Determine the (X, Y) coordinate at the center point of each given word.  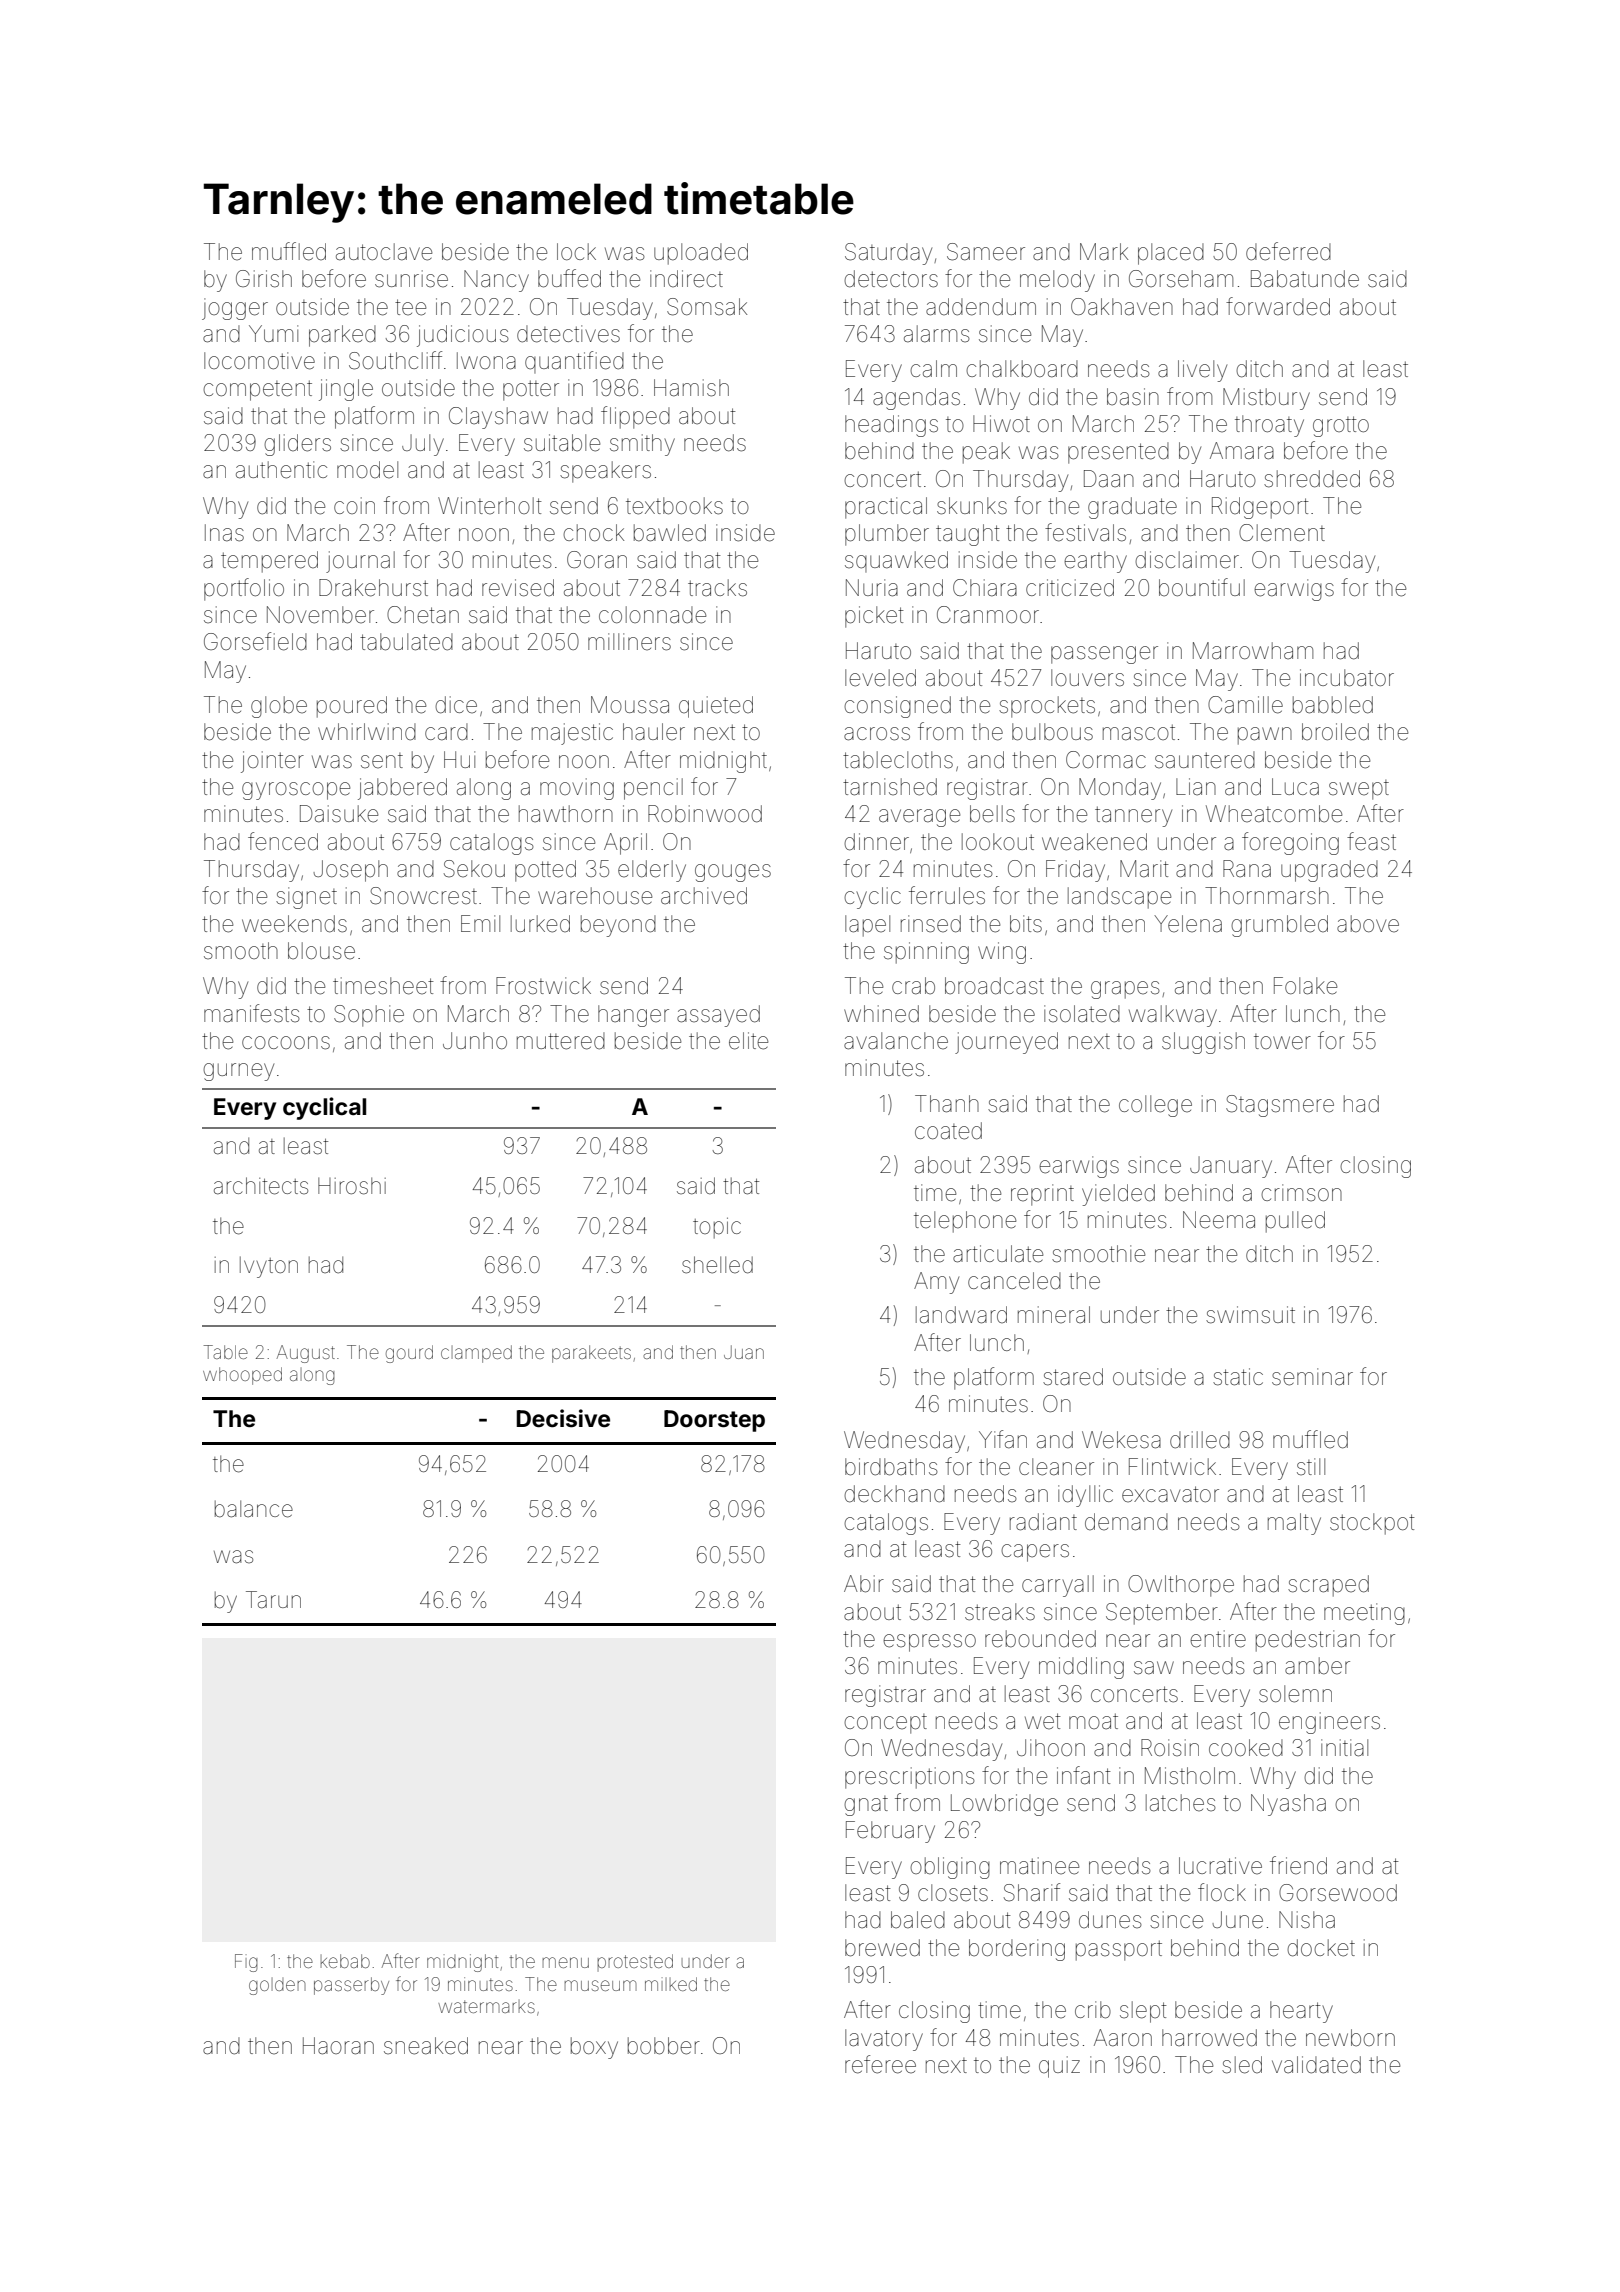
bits (1026, 924)
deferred (1288, 251)
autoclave (384, 252)
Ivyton (269, 1267)
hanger (633, 1016)
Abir (864, 1584)
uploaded (701, 254)
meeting (1364, 1614)
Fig (246, 1963)
